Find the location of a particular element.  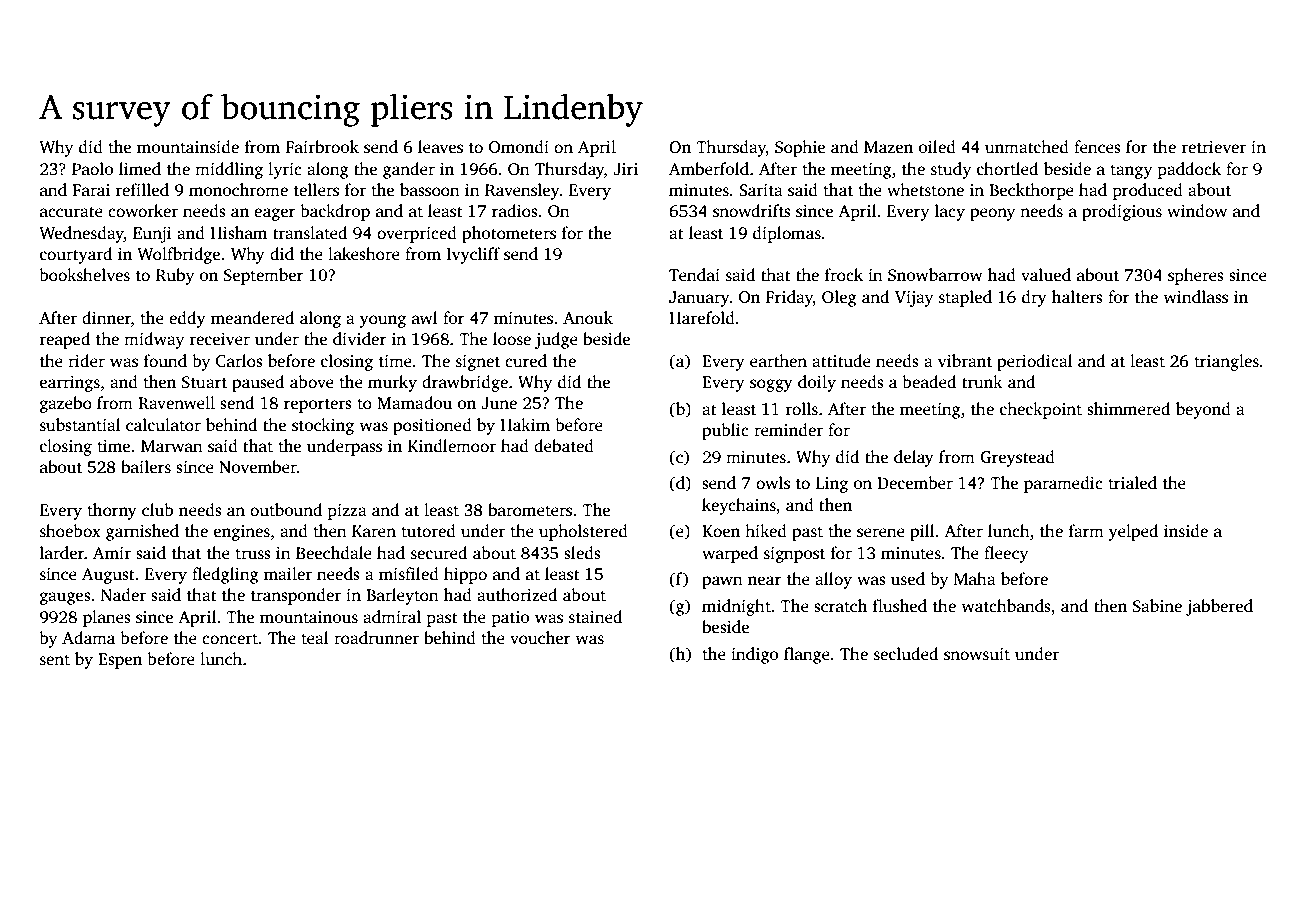

larder is located at coordinates (62, 553).
